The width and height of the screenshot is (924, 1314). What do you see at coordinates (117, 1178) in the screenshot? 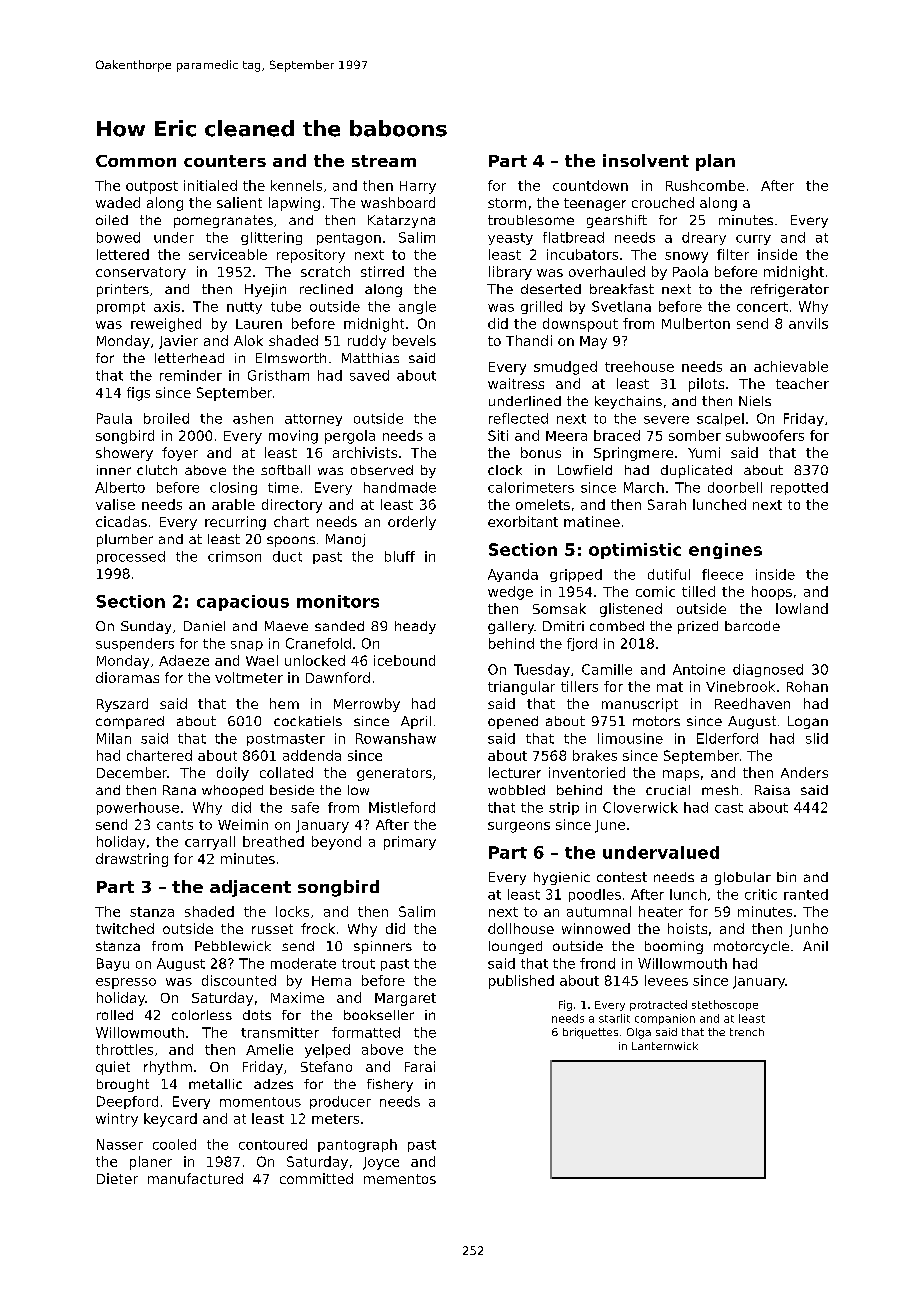
I see `Dieter` at bounding box center [117, 1178].
